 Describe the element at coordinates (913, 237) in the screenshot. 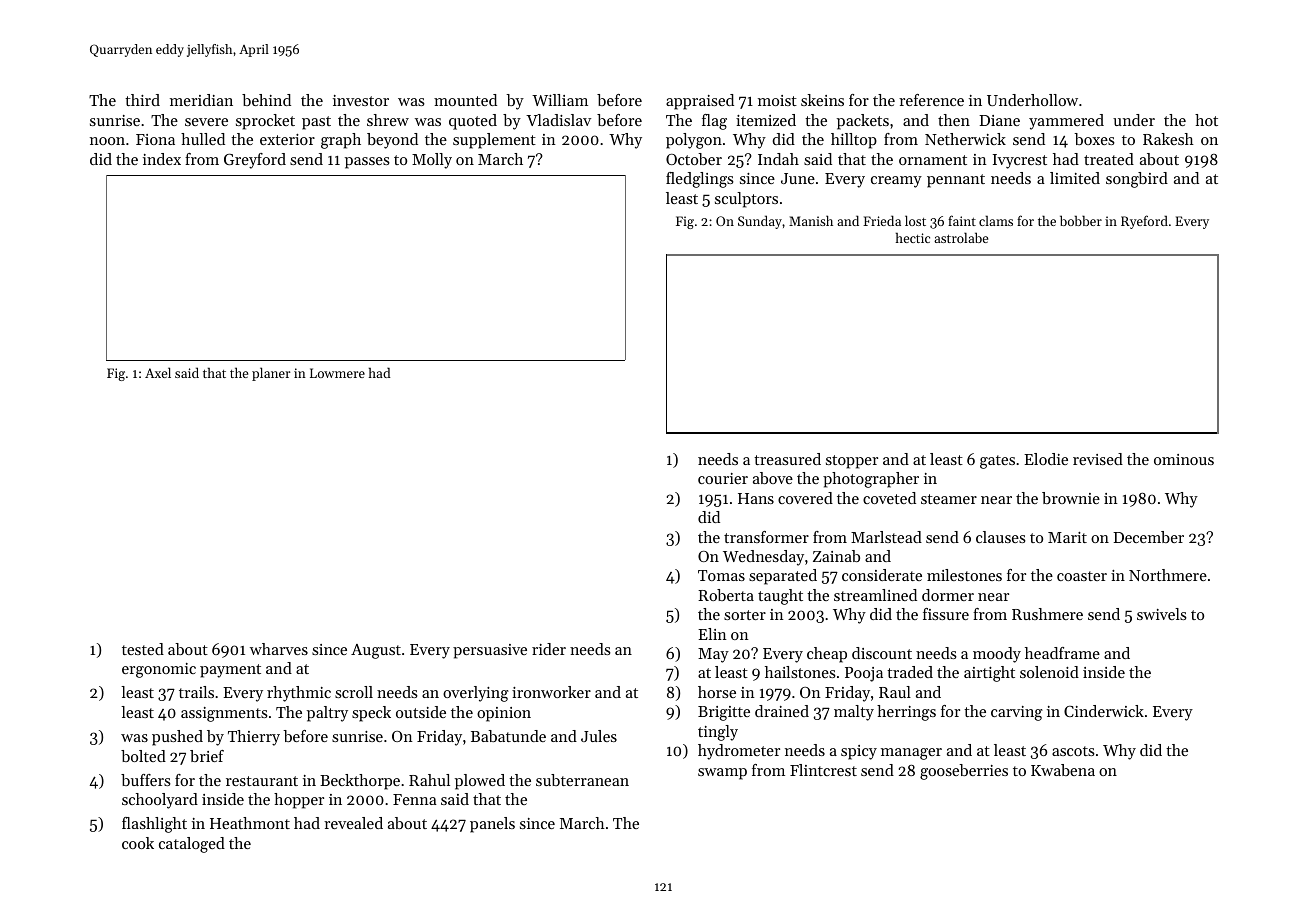

I see `hectic` at that location.
